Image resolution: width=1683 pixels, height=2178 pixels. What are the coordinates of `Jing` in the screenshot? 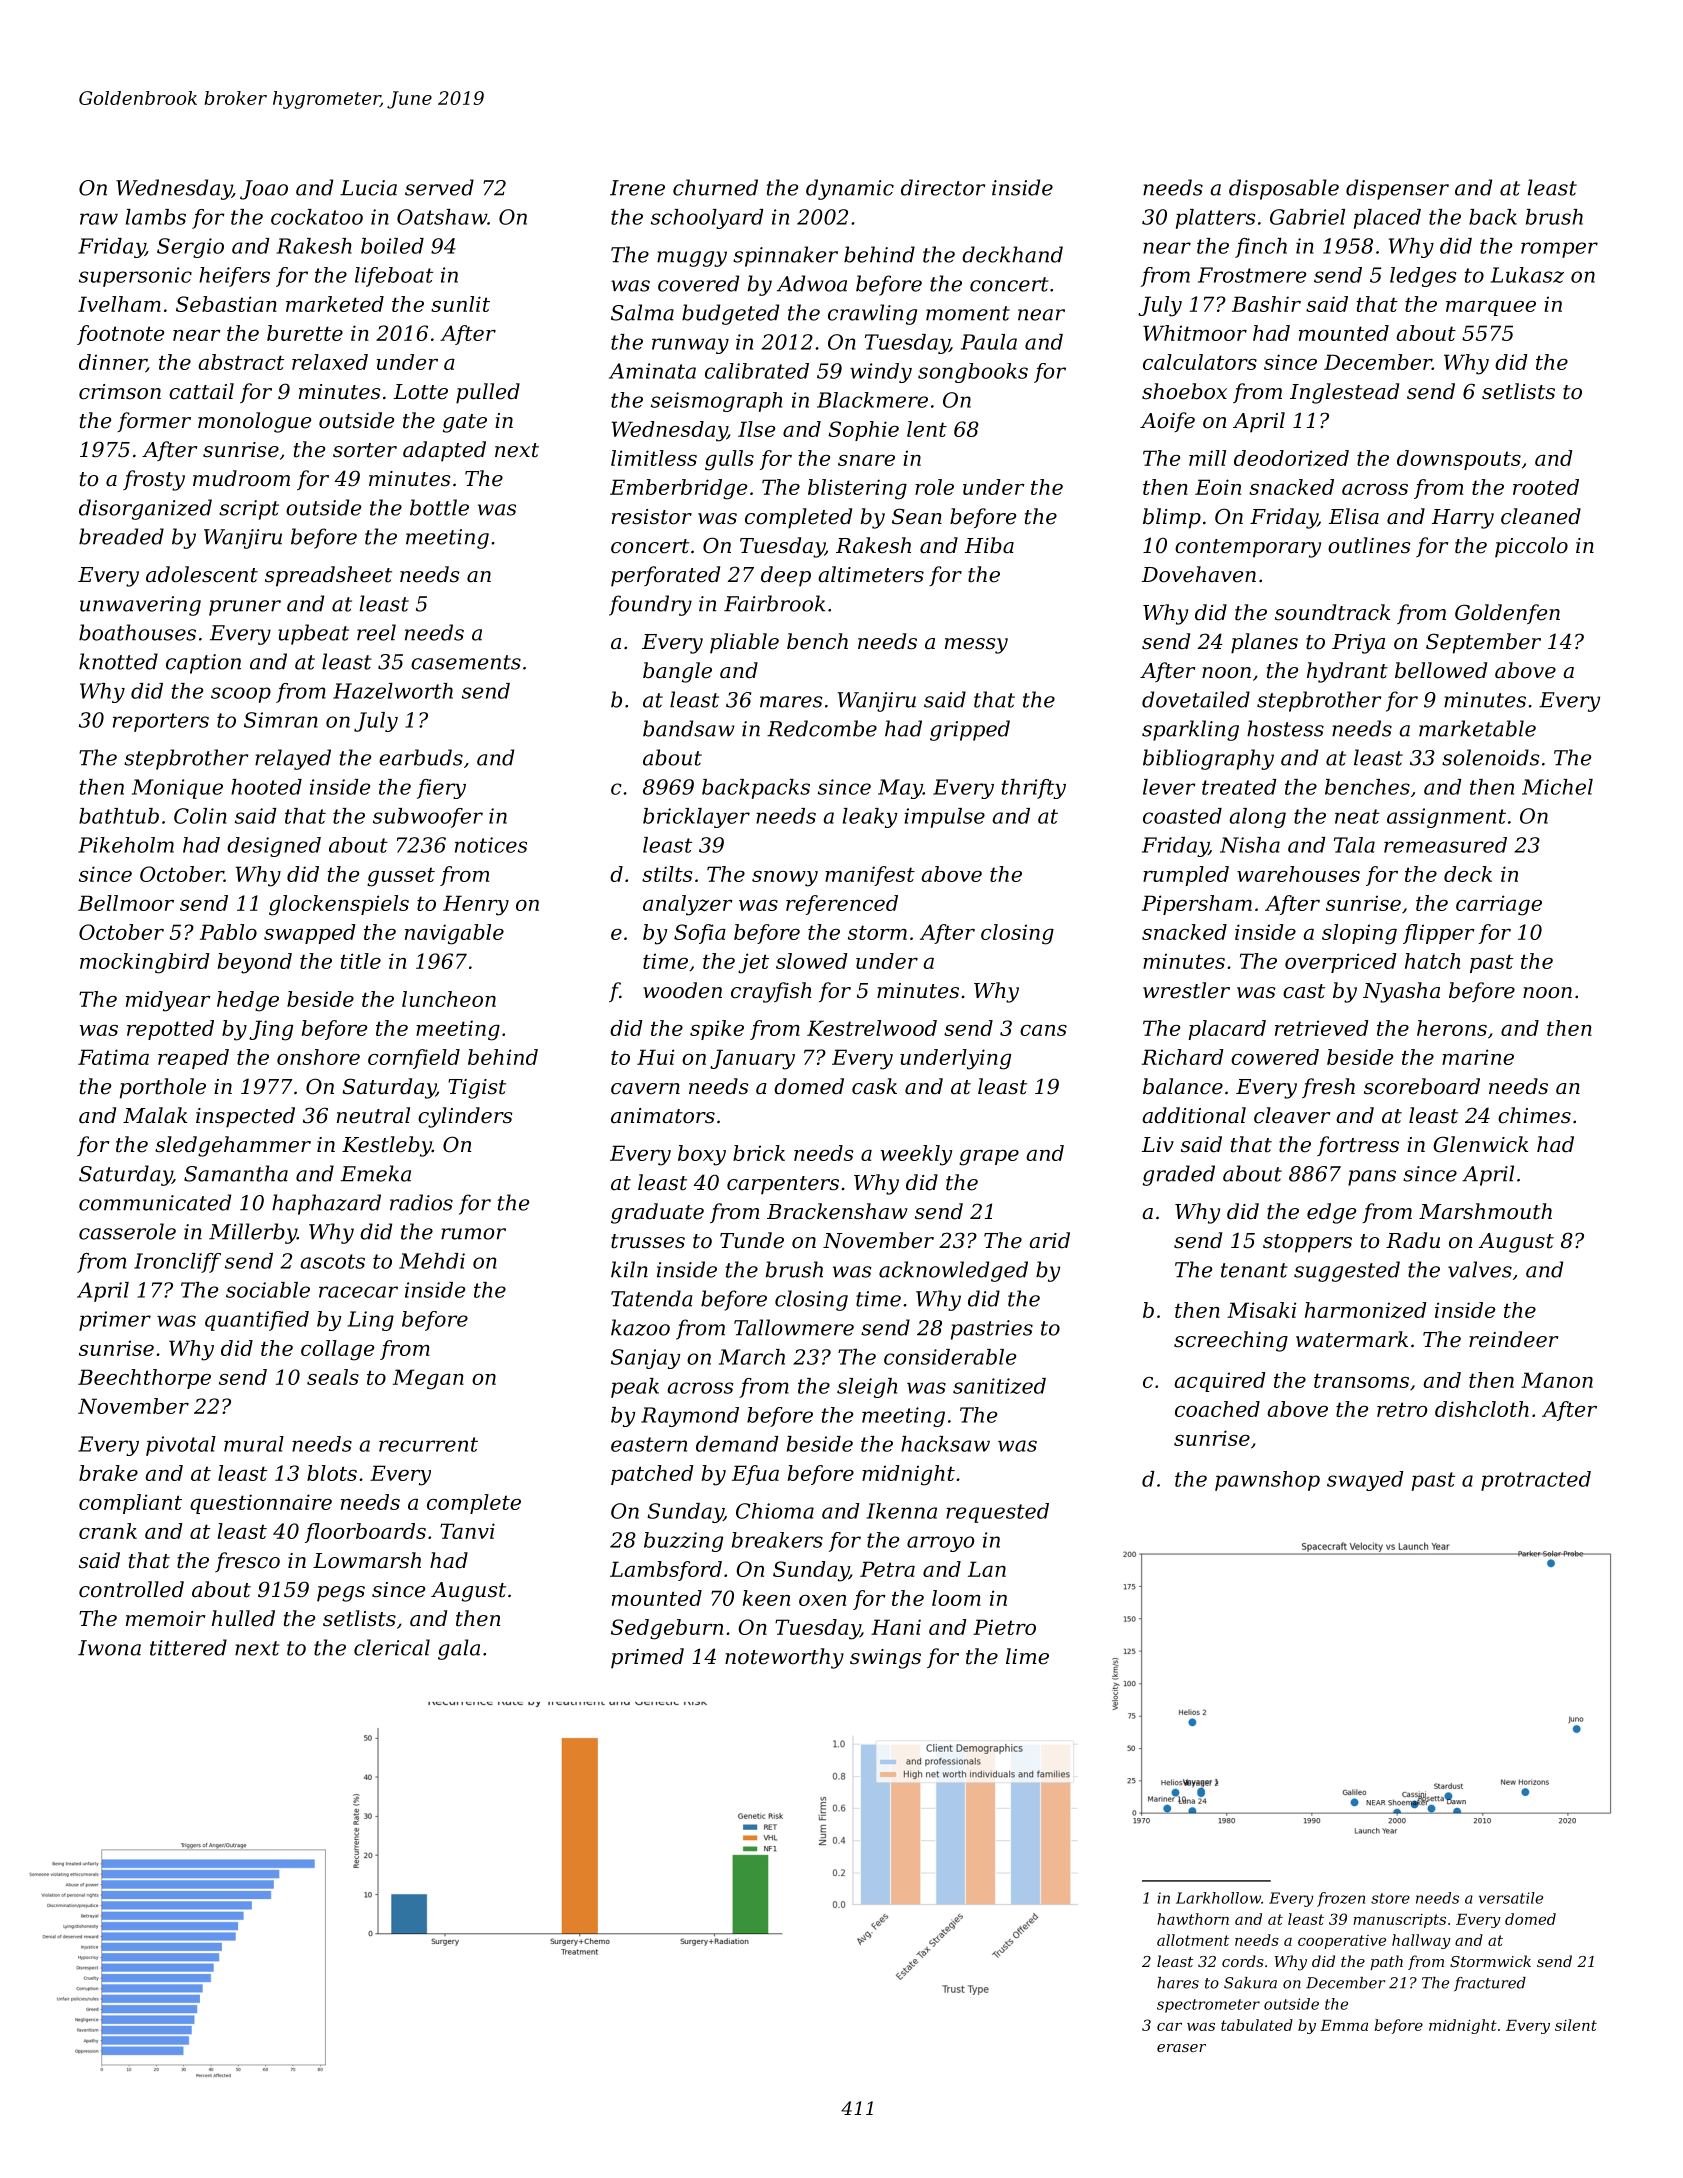 It's located at (271, 1030).
